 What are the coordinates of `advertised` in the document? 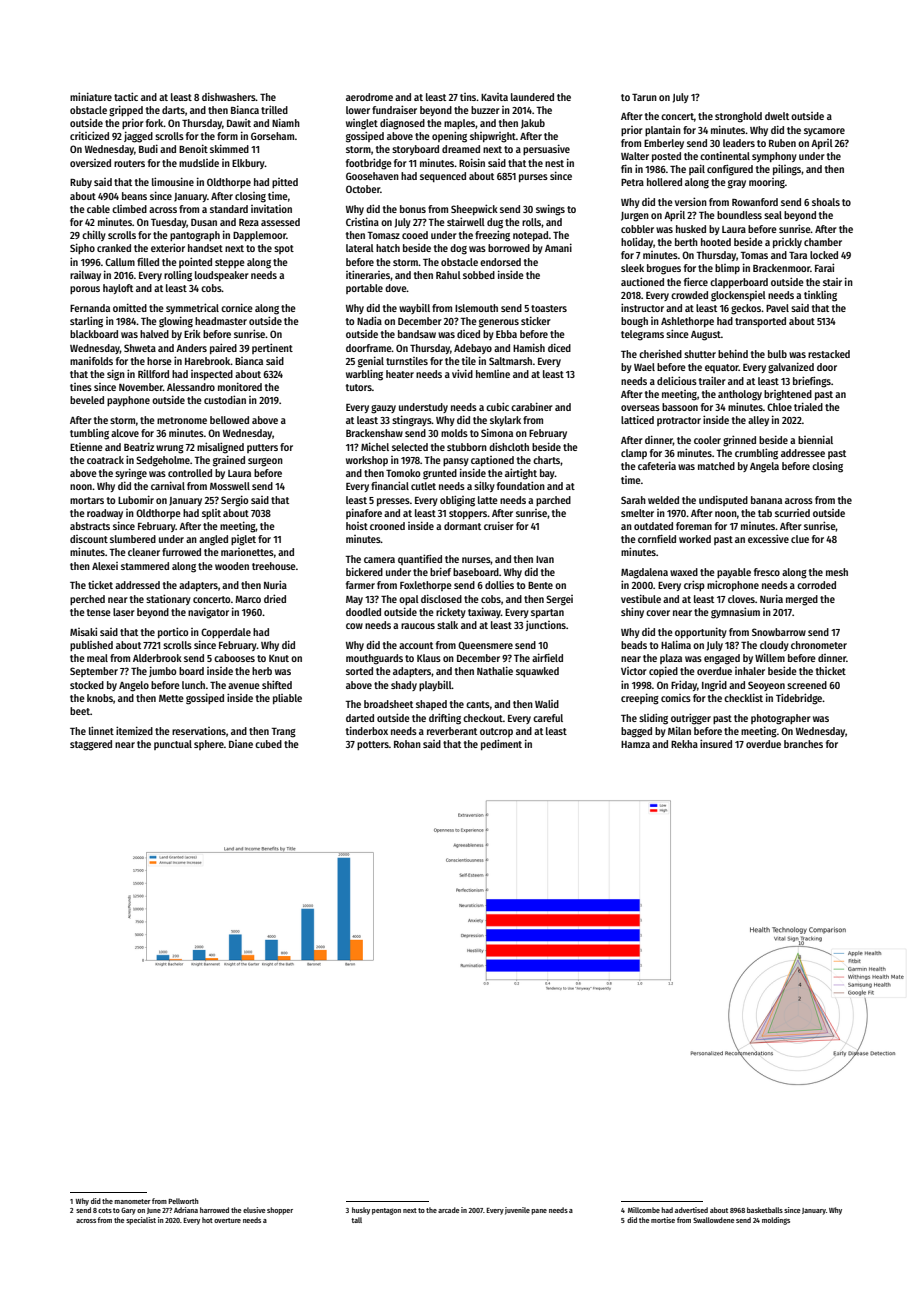 It's located at (691, 1210).
